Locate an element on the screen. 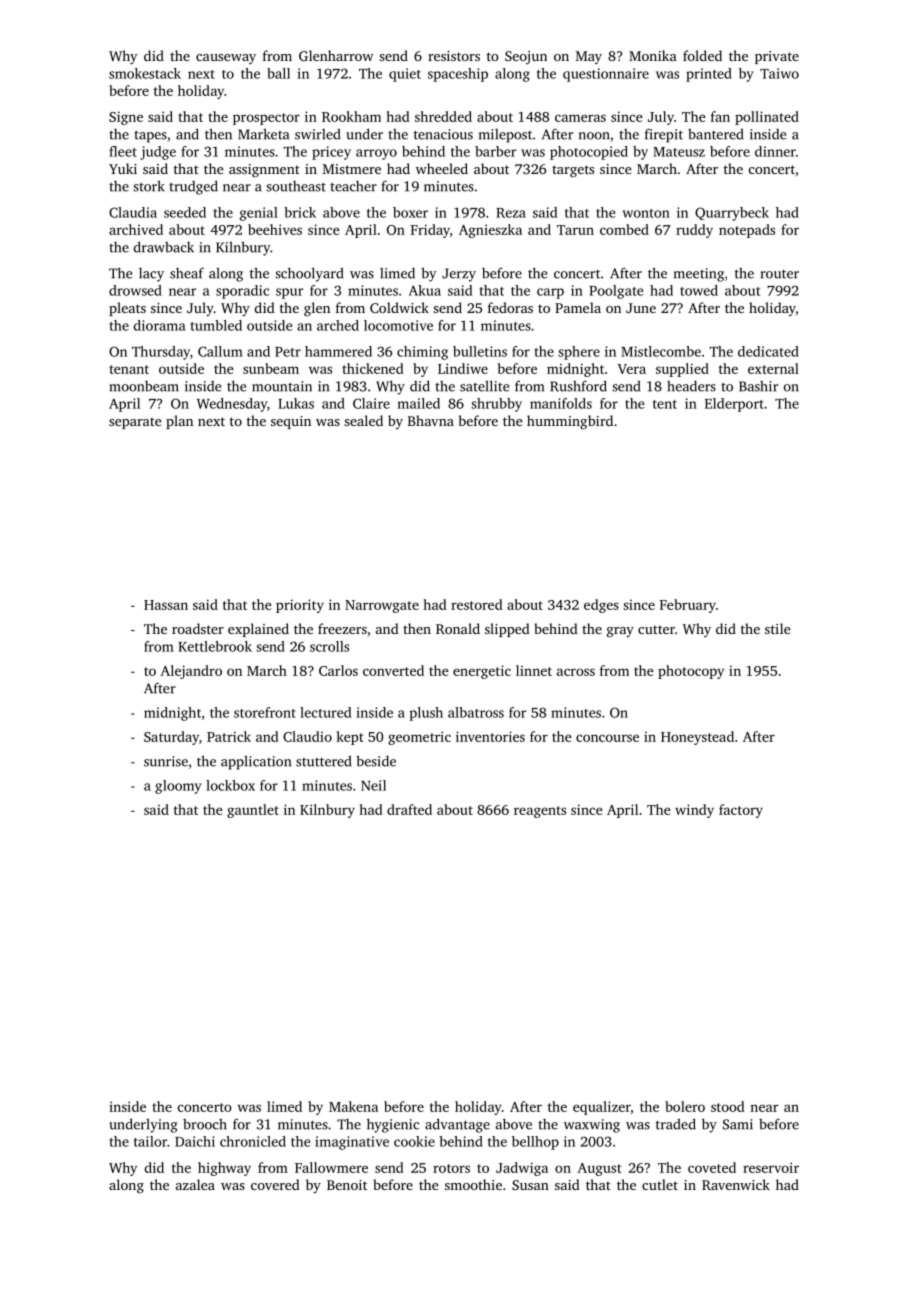 This screenshot has height=1316, width=908. February is located at coordinates (687, 606).
